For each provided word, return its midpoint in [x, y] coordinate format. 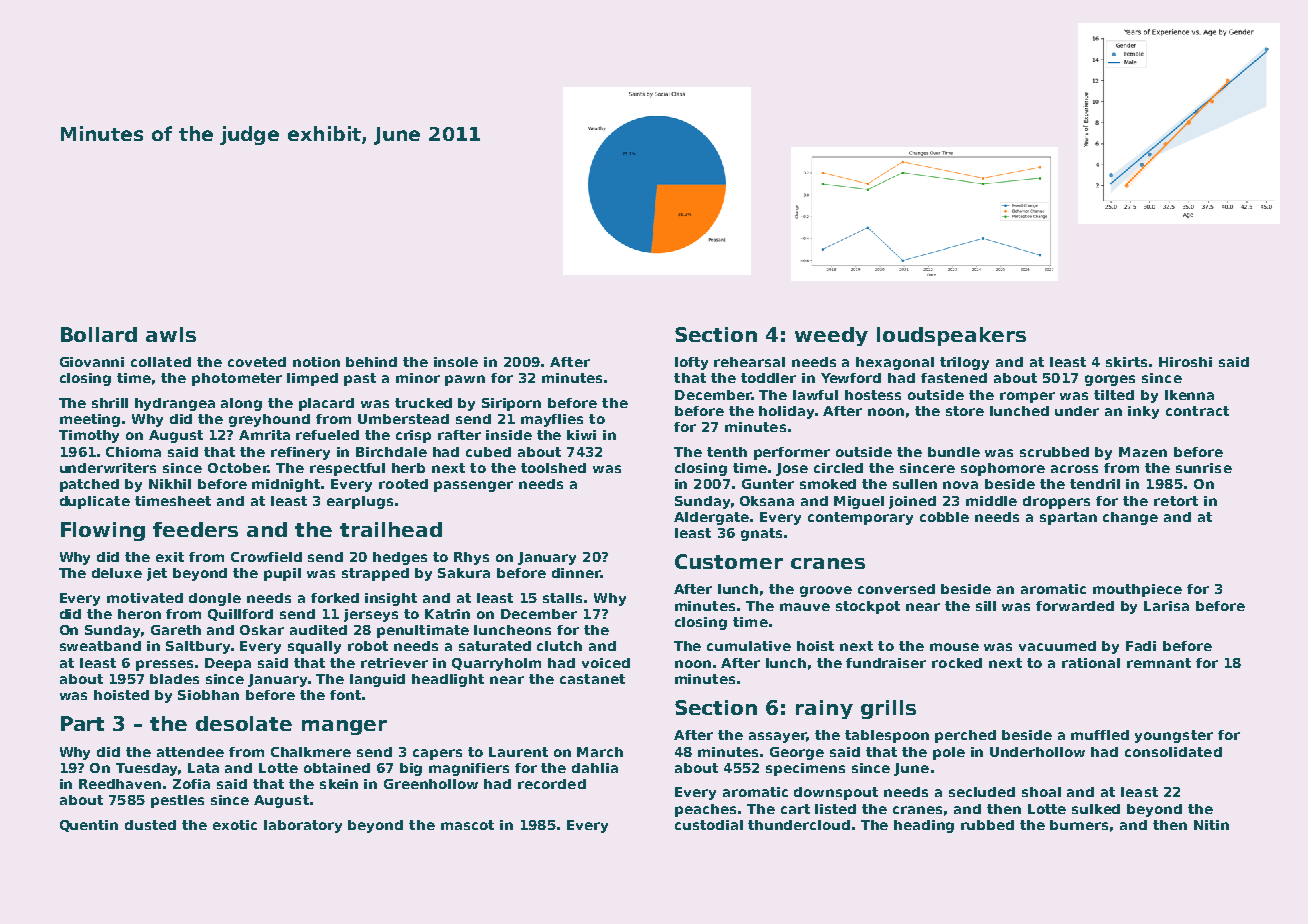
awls [171, 334]
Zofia [191, 784]
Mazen [1143, 452]
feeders [195, 529]
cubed [488, 452]
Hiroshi [1185, 362]
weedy [831, 336]
